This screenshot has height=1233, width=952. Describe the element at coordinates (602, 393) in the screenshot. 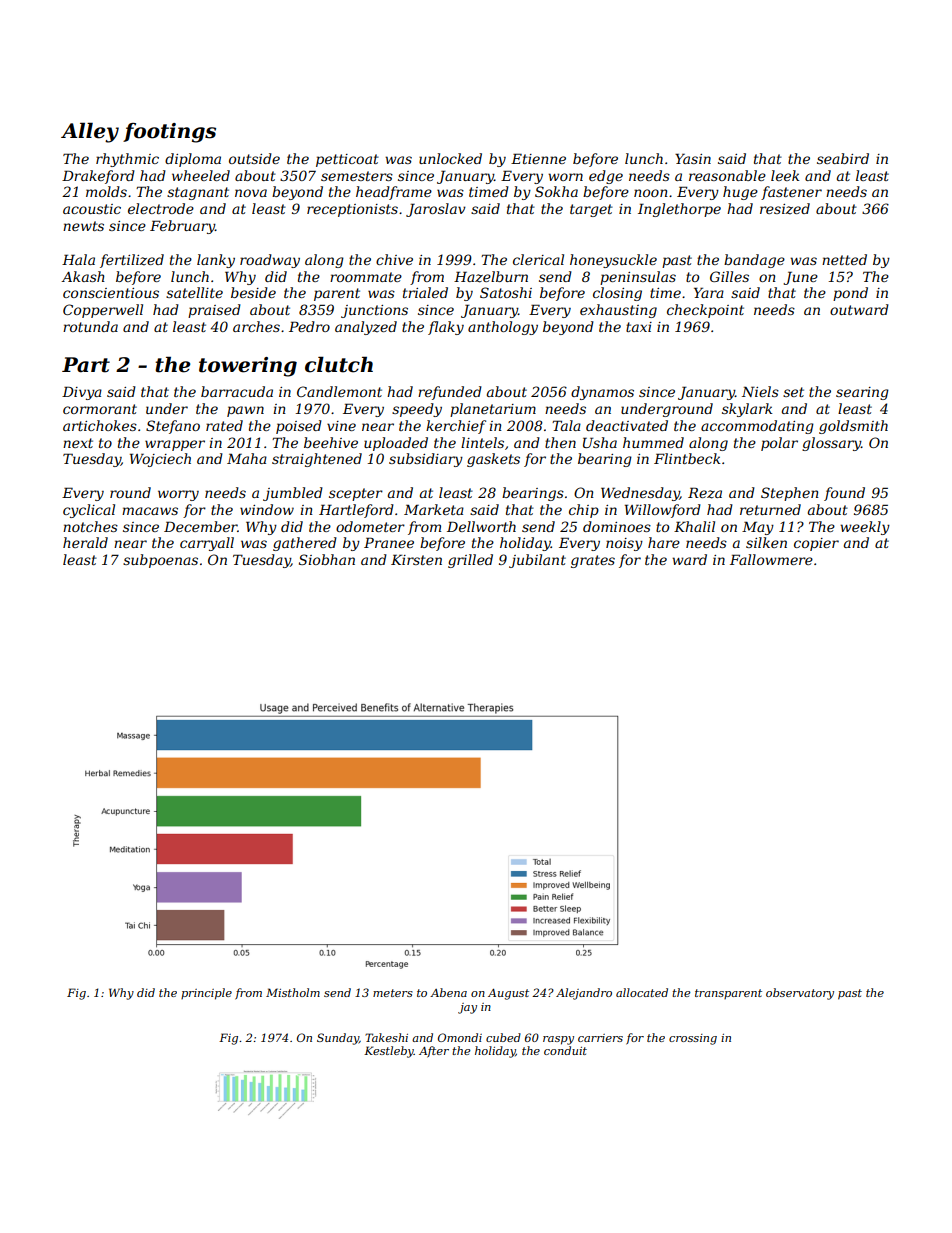

I see `dynamos` at that location.
